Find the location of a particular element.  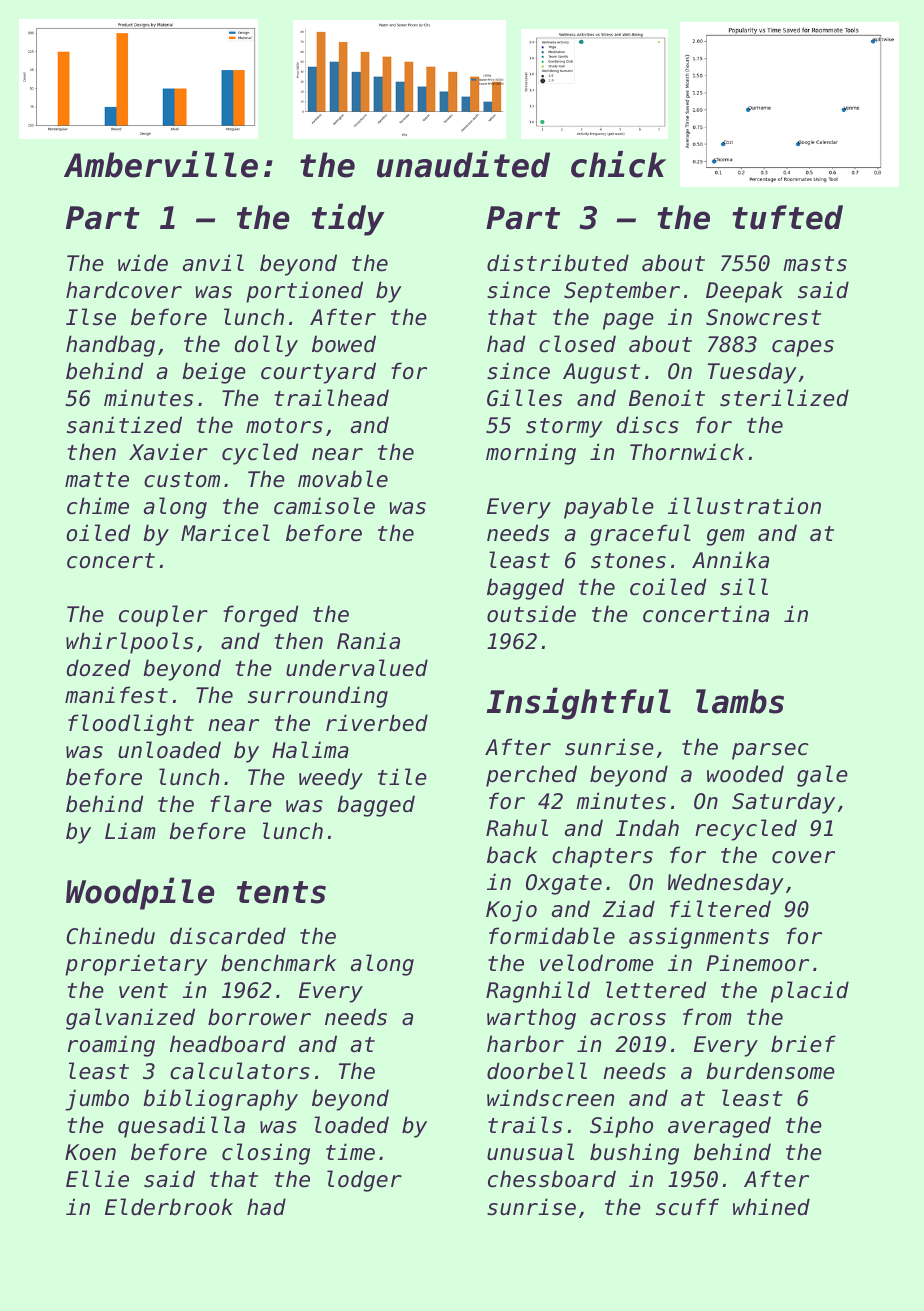

chessboard is located at coordinates (552, 1179).
